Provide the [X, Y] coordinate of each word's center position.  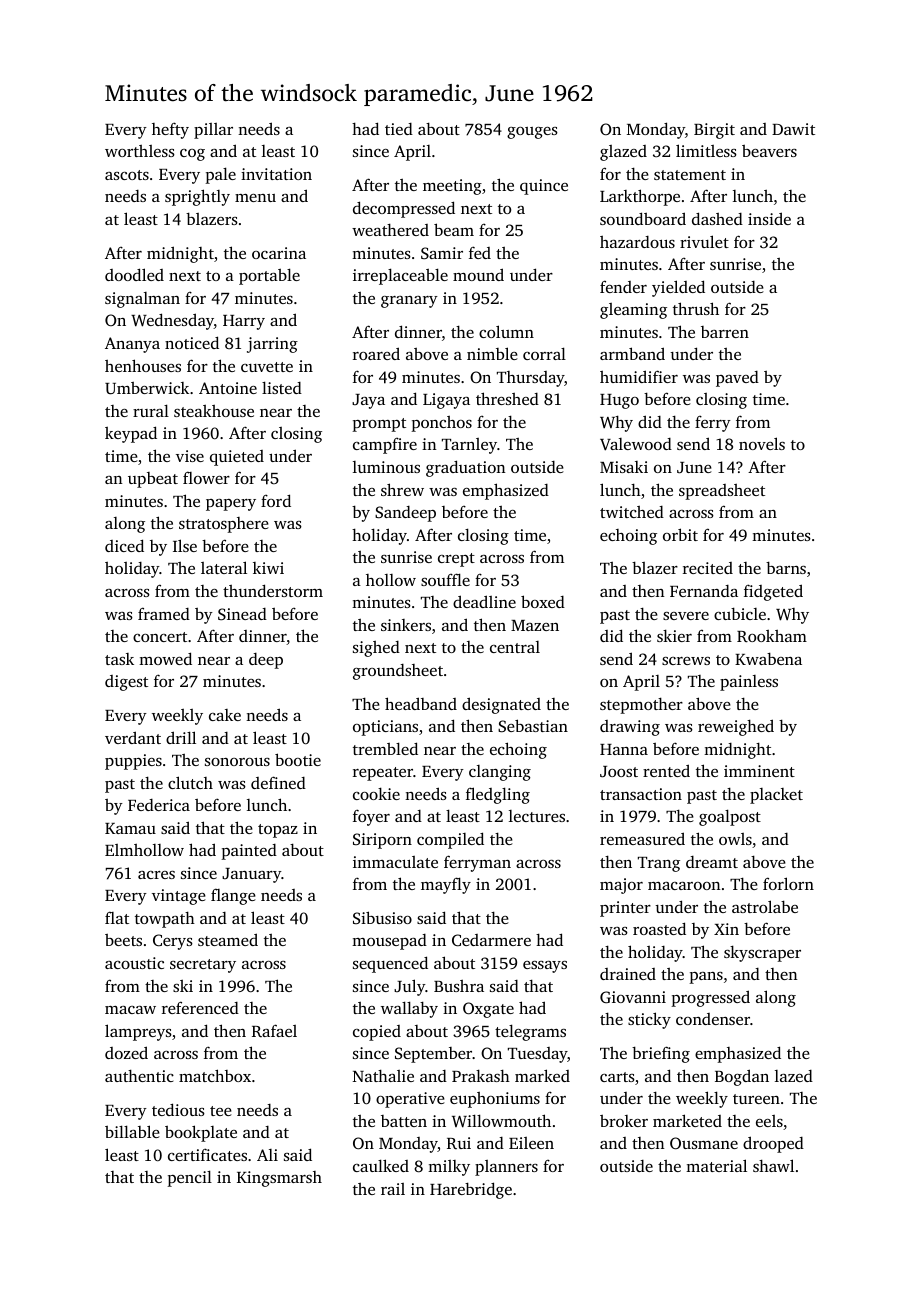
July [409, 987]
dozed [126, 1052]
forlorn [788, 883]
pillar [213, 131]
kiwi [268, 568]
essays [545, 967]
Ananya [132, 345]
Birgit [714, 131]
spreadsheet [722, 492]
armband [632, 353]
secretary [203, 966]
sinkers [406, 625]
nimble [492, 353]
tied [399, 129]
